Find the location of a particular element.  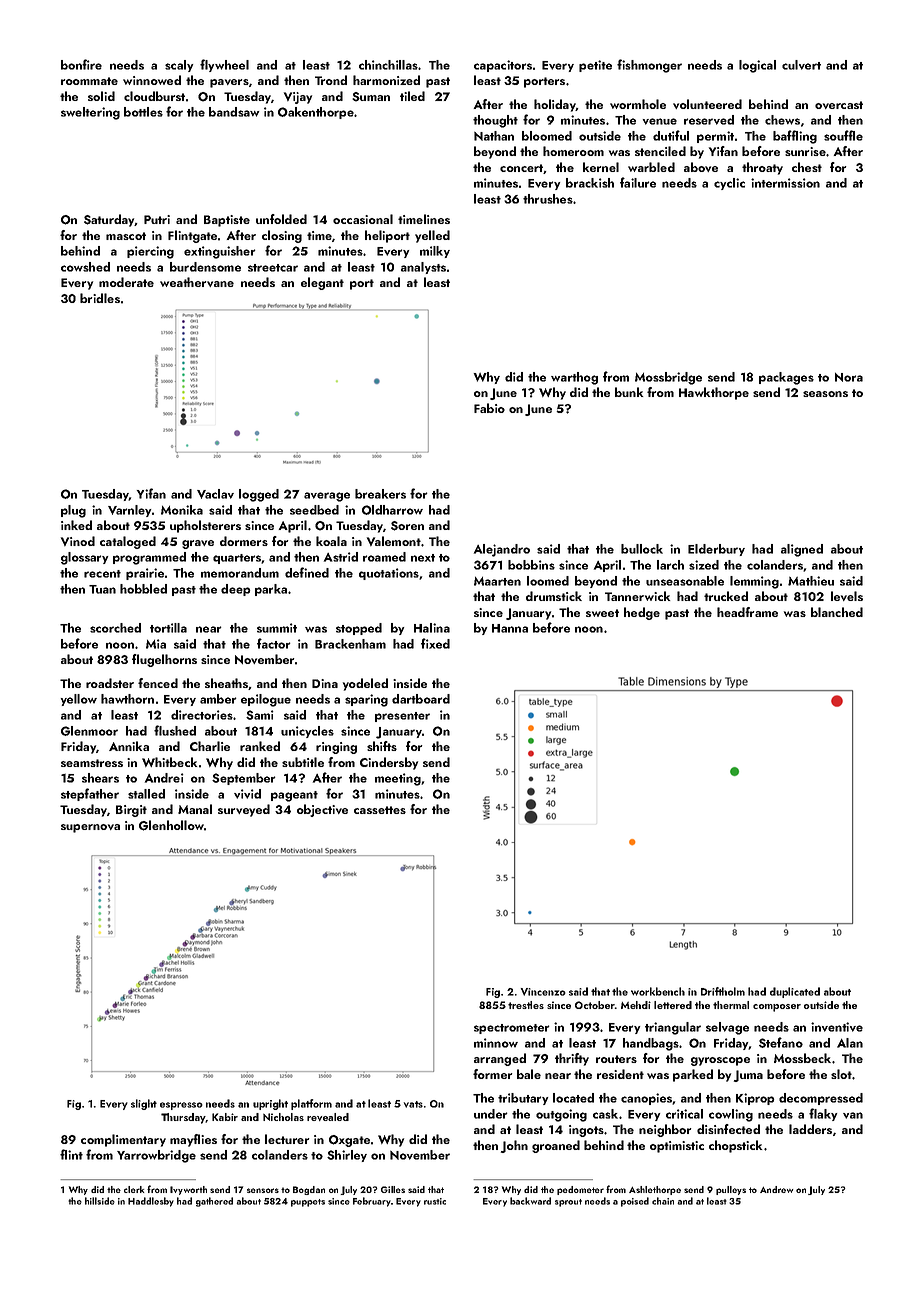

inked is located at coordinates (76, 525).
